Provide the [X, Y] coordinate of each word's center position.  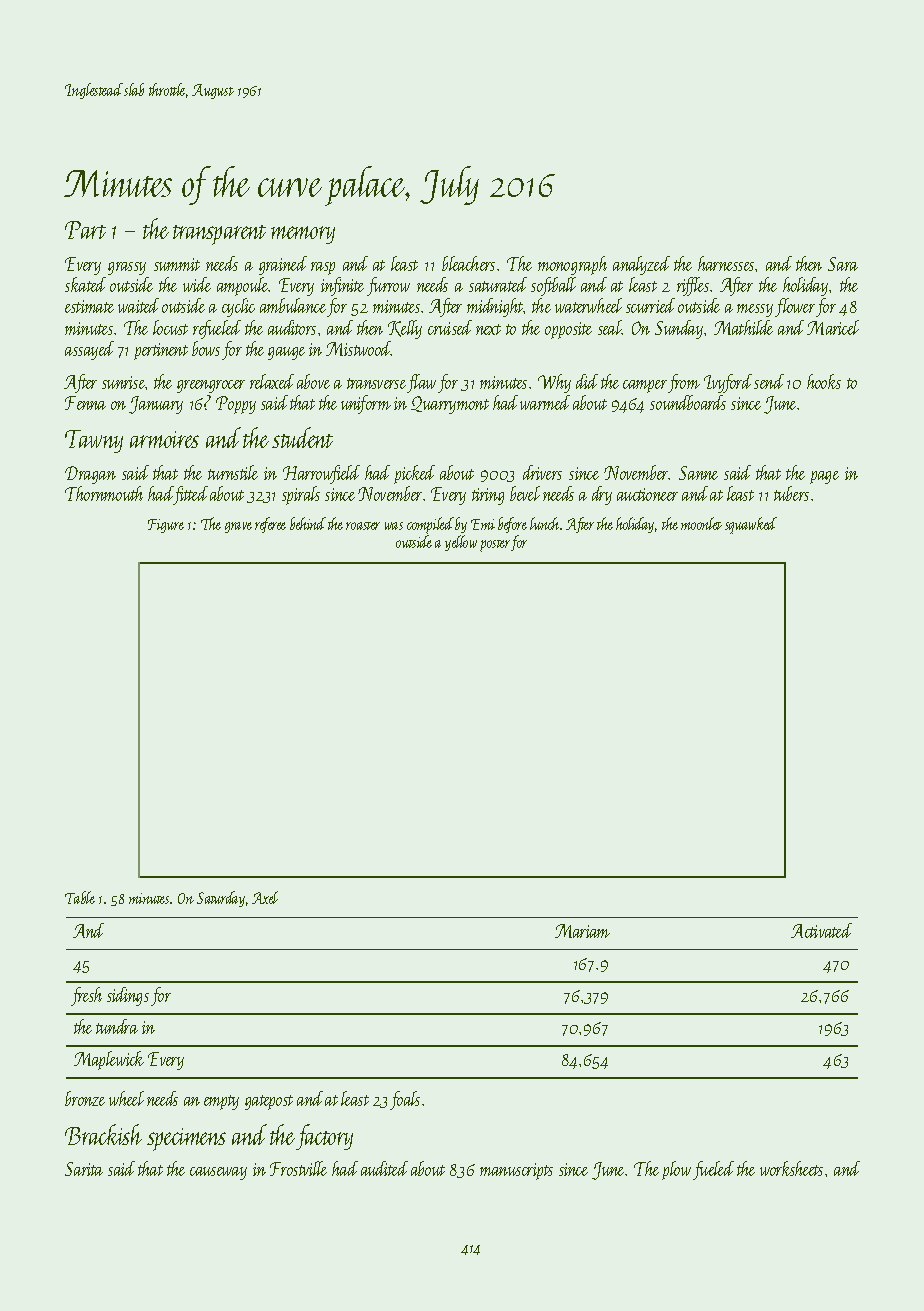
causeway [218, 1173]
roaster [363, 526]
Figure [166, 526]
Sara [843, 264]
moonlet [701, 523]
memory [303, 235]
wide [197, 284]
